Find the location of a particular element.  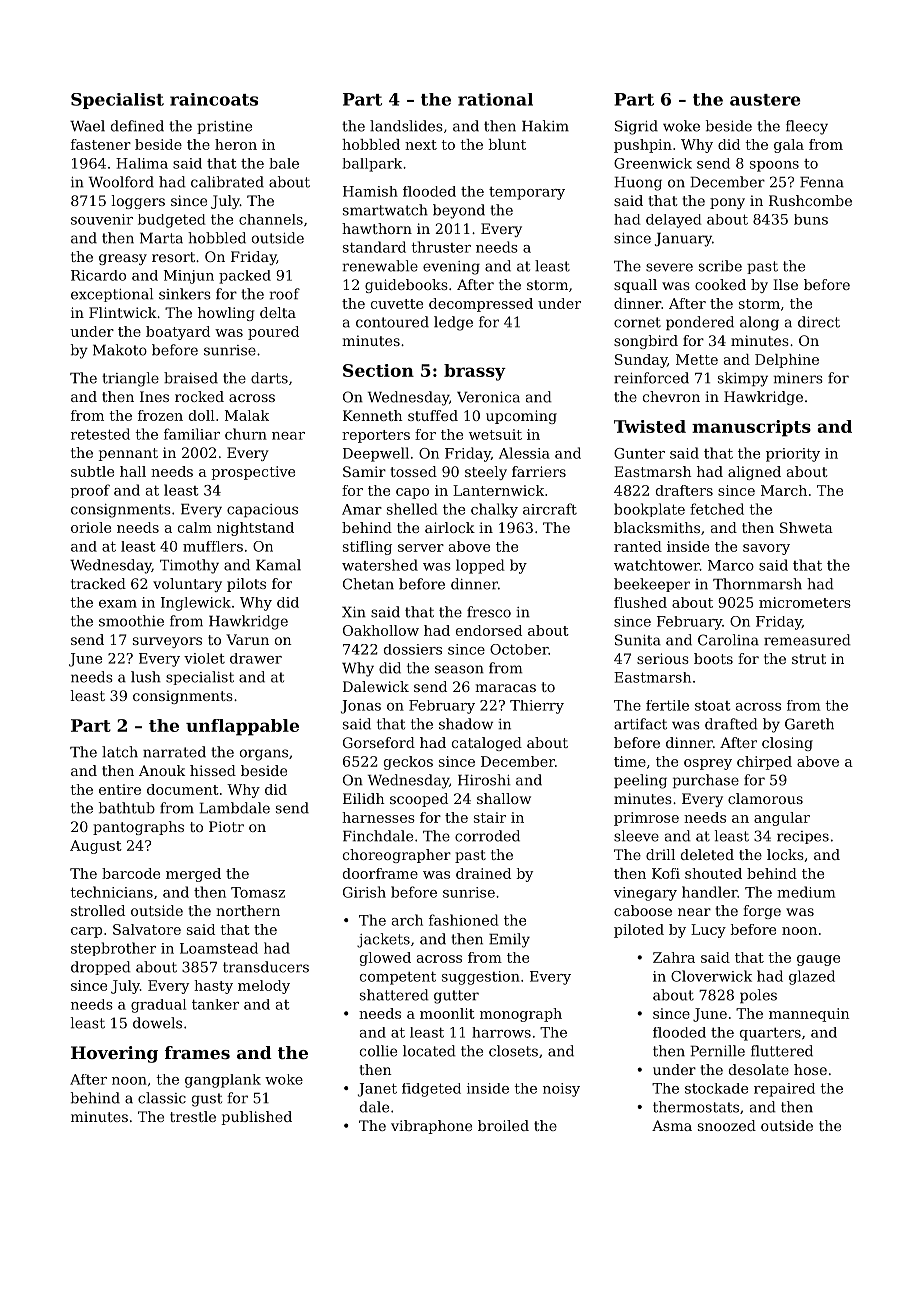

Lanternwick is located at coordinates (498, 490).
